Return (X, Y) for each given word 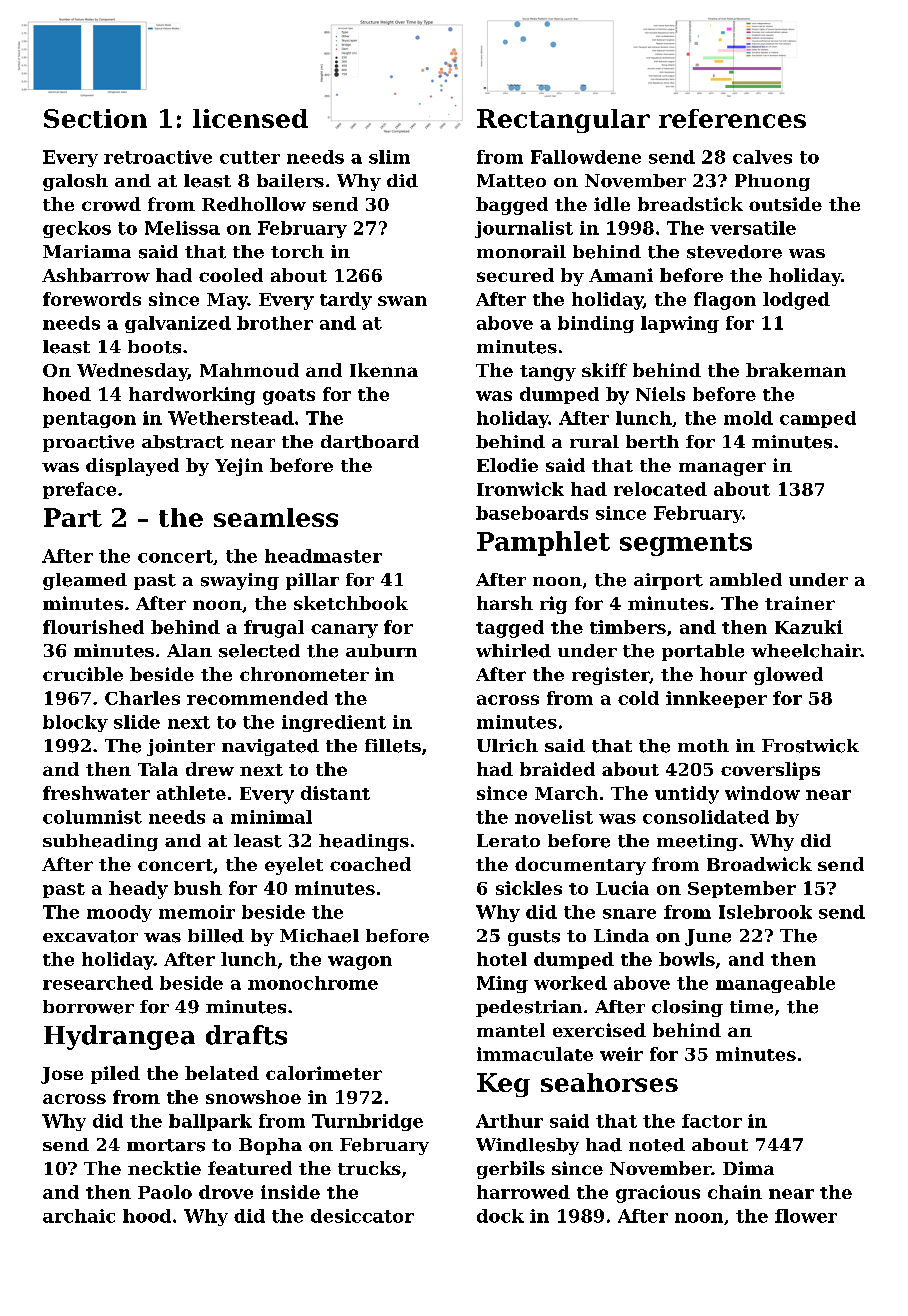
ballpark (210, 1122)
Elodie (507, 465)
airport (668, 581)
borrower (88, 1007)
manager (722, 469)
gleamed (85, 581)
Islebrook (765, 912)
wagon (360, 963)
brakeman (796, 370)
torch (297, 251)
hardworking (192, 396)
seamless (276, 517)
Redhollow (254, 204)
